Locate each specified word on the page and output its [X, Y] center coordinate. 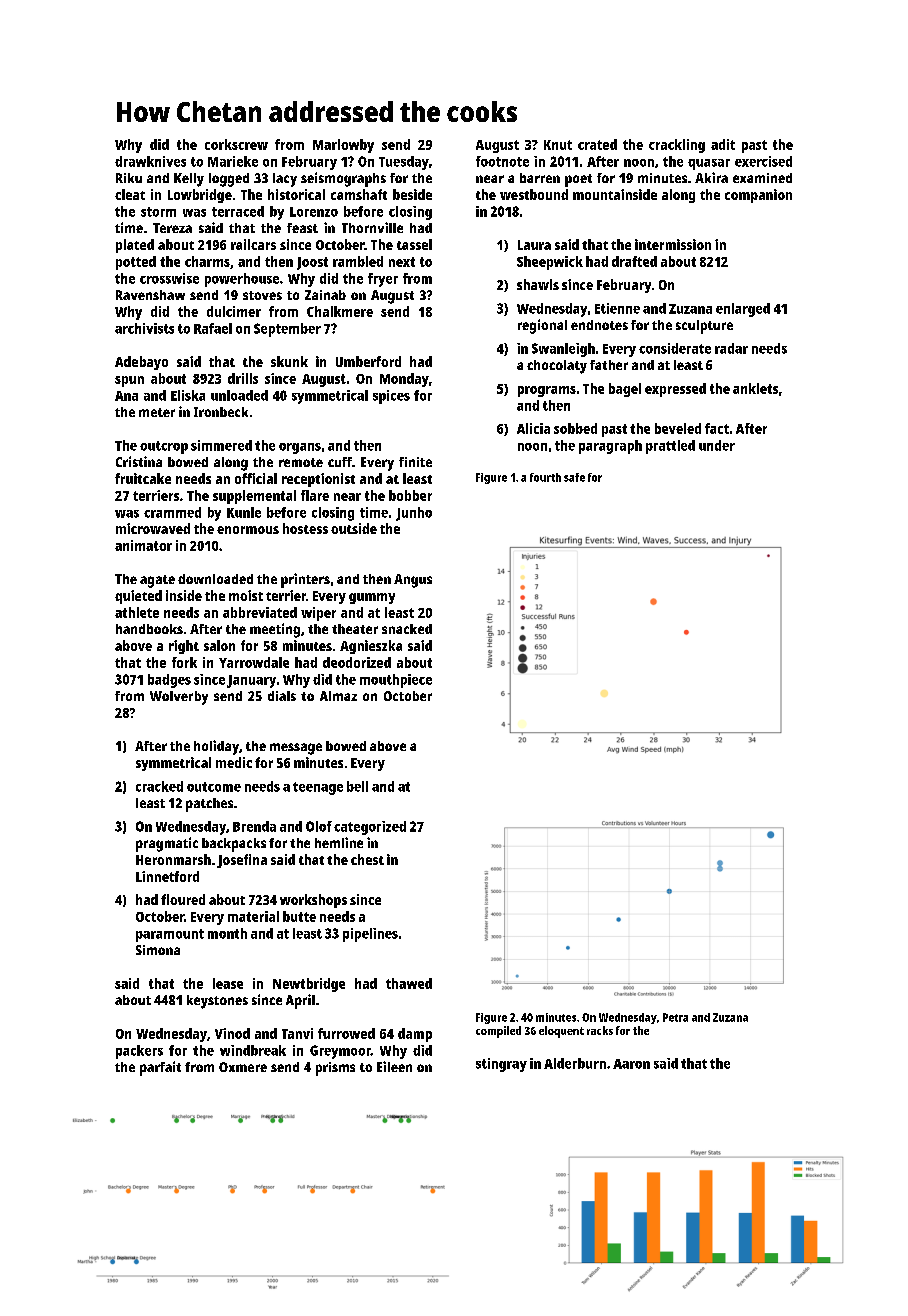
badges [169, 681]
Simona [158, 950]
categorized [370, 828]
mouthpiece [396, 681]
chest [367, 859]
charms [207, 261]
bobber [410, 495]
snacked [407, 629]
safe [574, 477]
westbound [534, 194]
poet [578, 180]
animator [143, 545]
